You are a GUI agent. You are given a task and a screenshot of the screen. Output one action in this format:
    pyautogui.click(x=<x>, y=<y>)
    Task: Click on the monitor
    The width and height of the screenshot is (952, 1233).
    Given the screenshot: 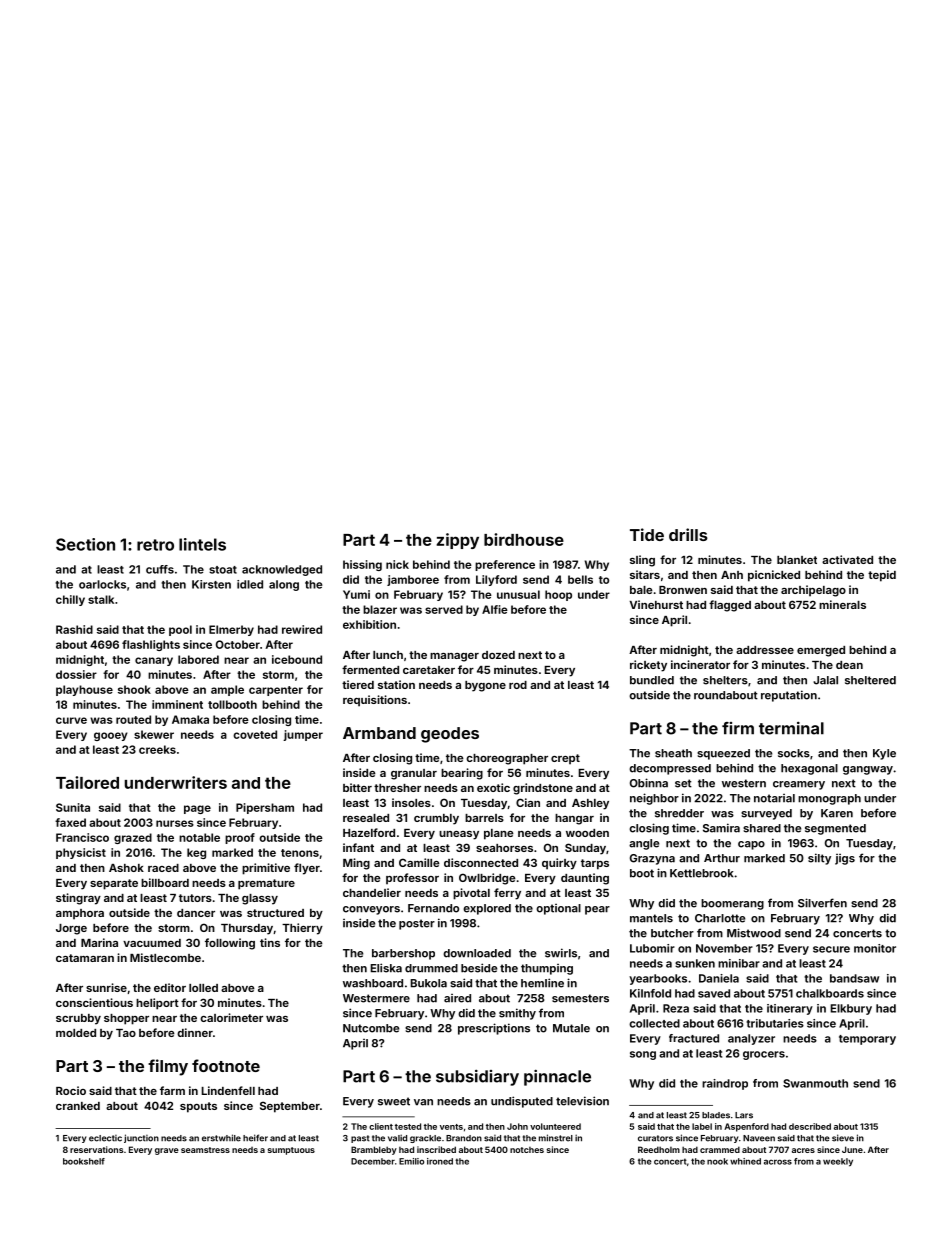 What is the action you would take?
    pyautogui.click(x=875, y=948)
